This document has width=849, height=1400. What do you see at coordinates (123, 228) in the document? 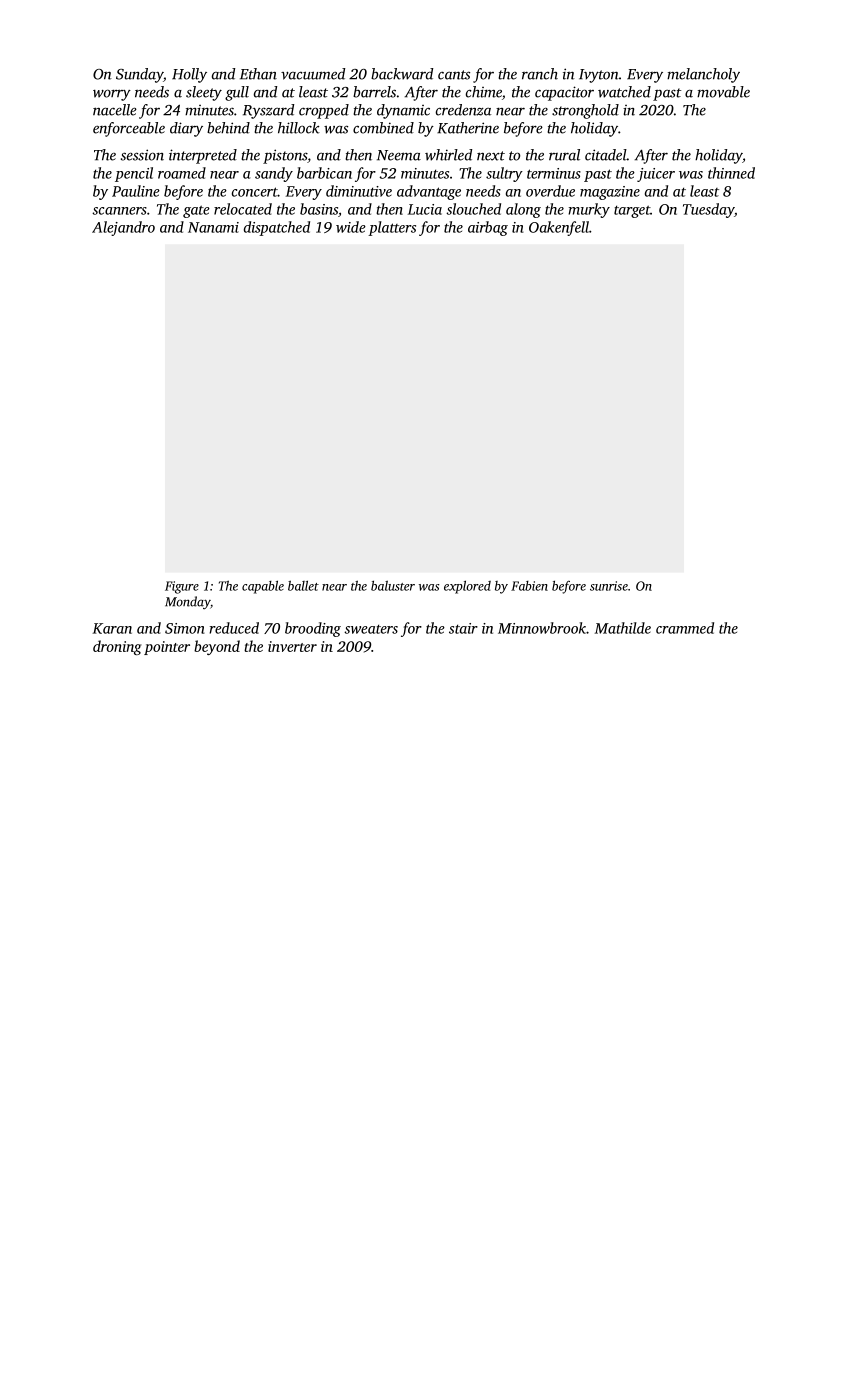
I see `Alejandro` at bounding box center [123, 228].
